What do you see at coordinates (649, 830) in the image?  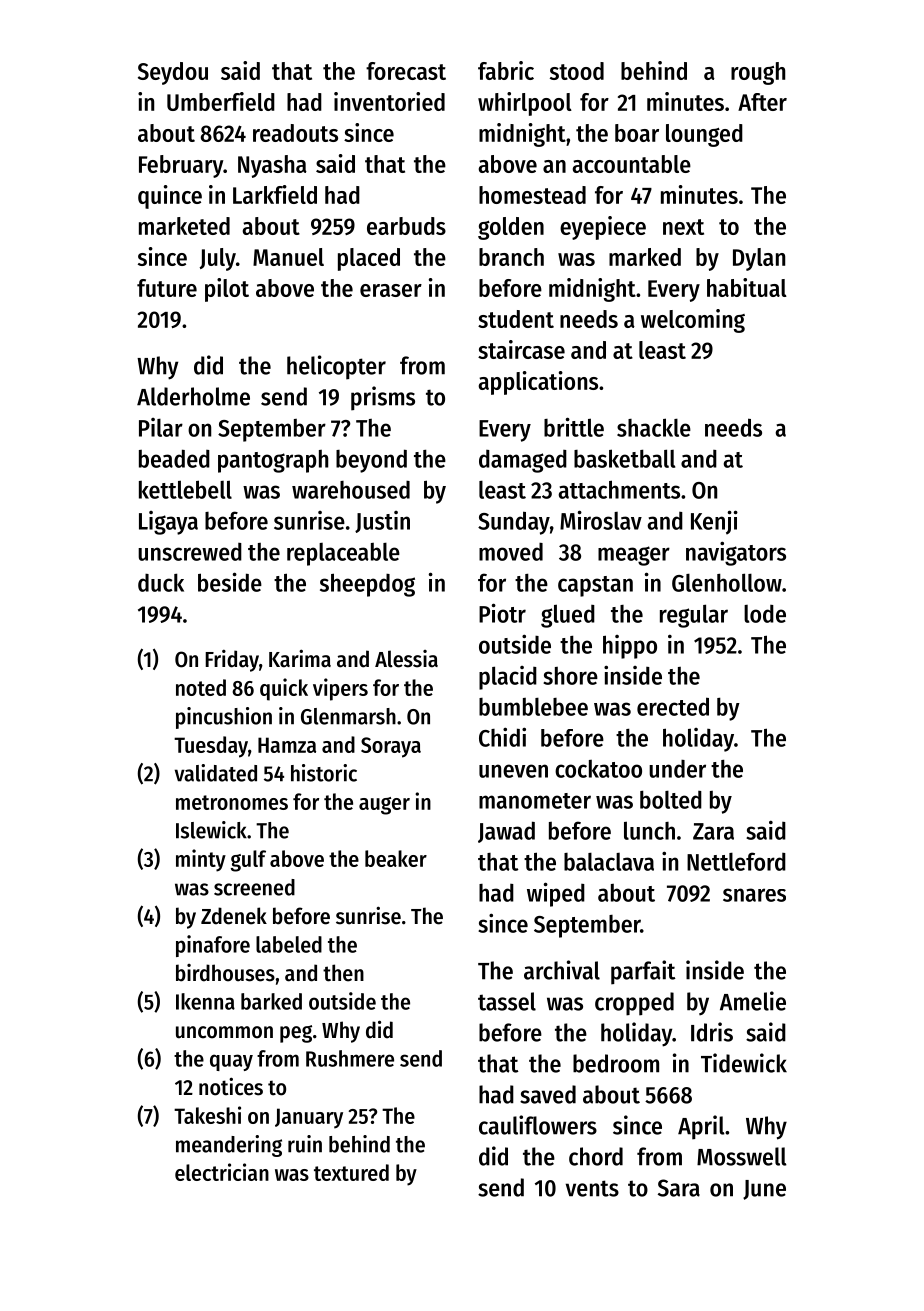 I see `lunch` at bounding box center [649, 830].
